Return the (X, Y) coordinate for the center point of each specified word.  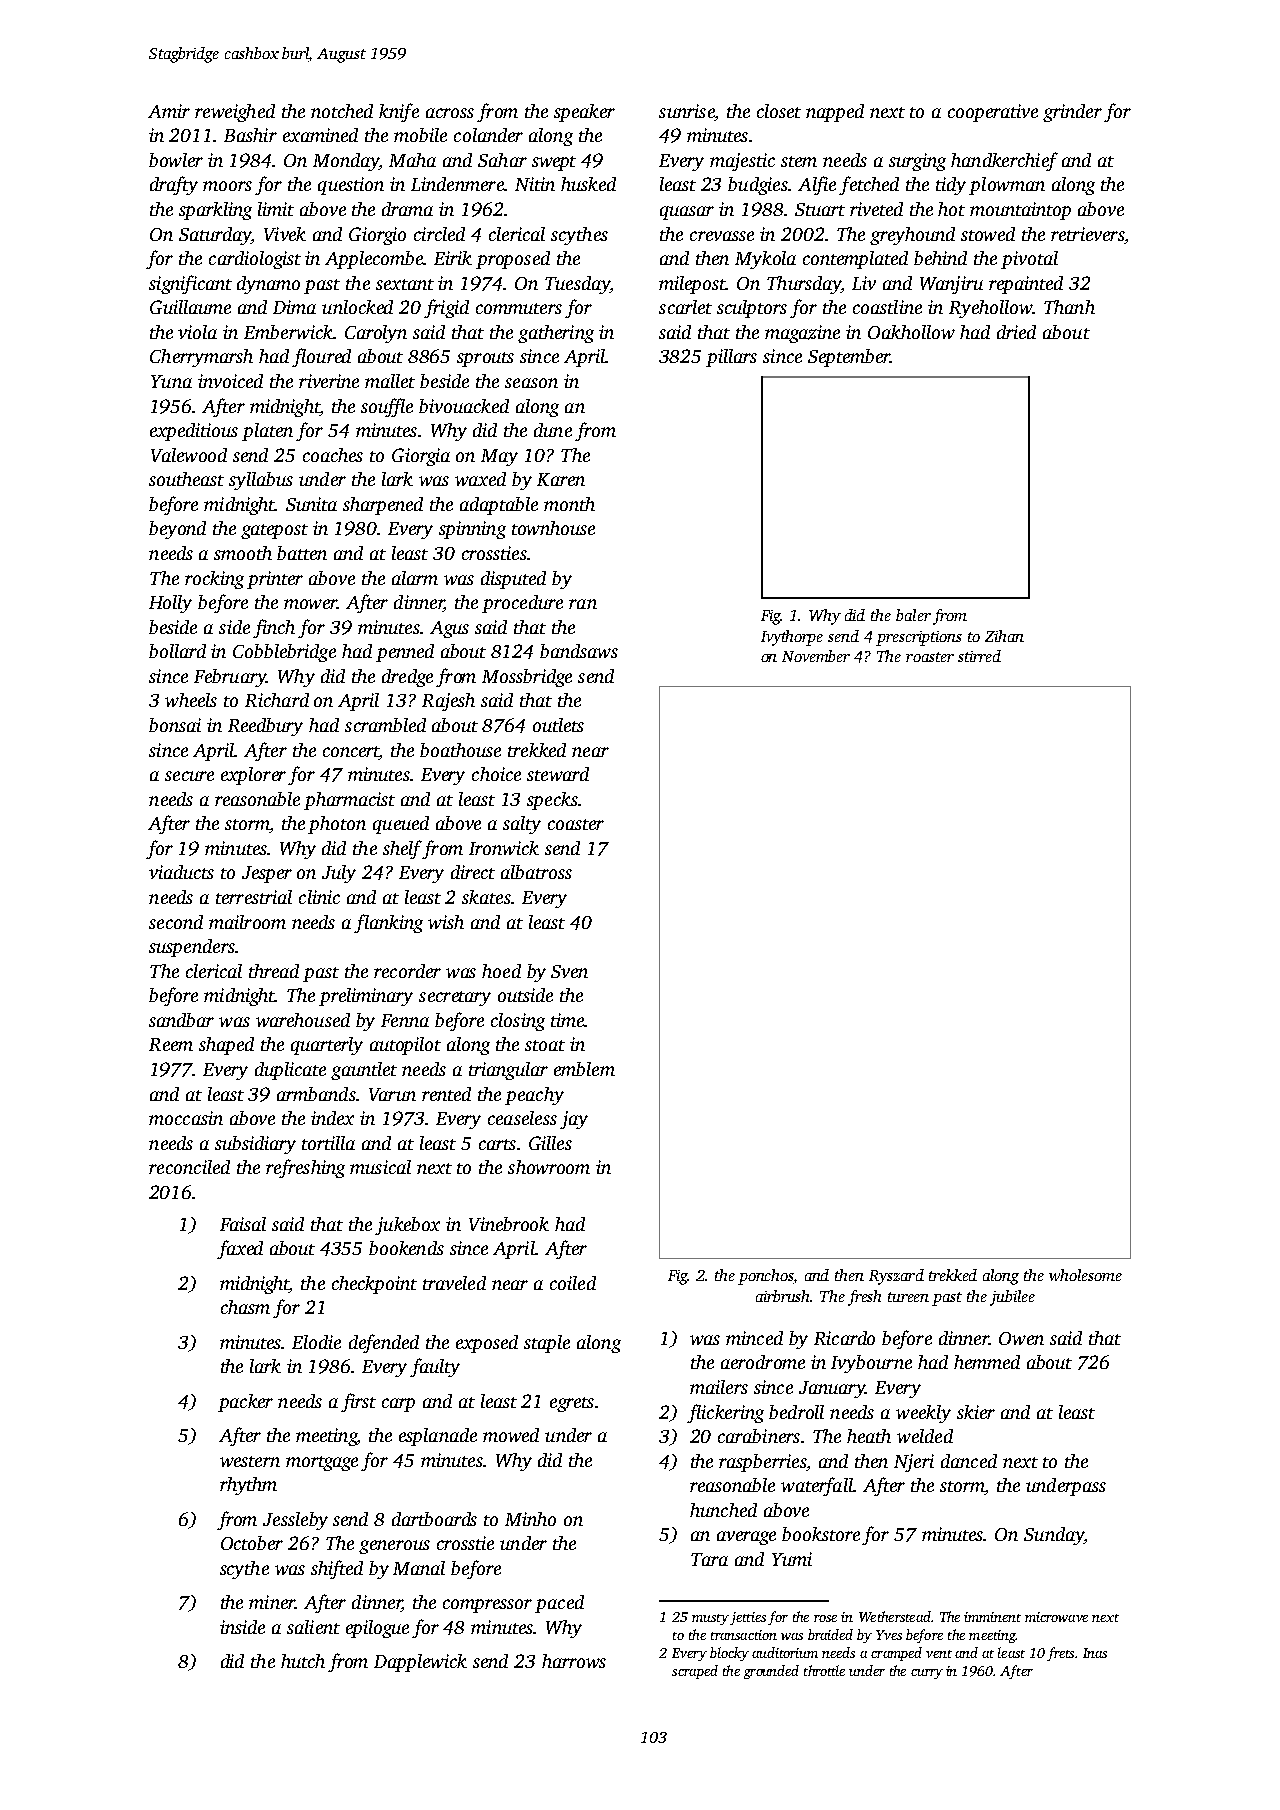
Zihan (1004, 636)
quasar (687, 213)
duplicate (290, 1071)
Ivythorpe (792, 638)
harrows (574, 1661)
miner (272, 1602)
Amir (169, 111)
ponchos (766, 1277)
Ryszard (896, 1277)
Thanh (1069, 307)
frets (1060, 1654)
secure (189, 776)
